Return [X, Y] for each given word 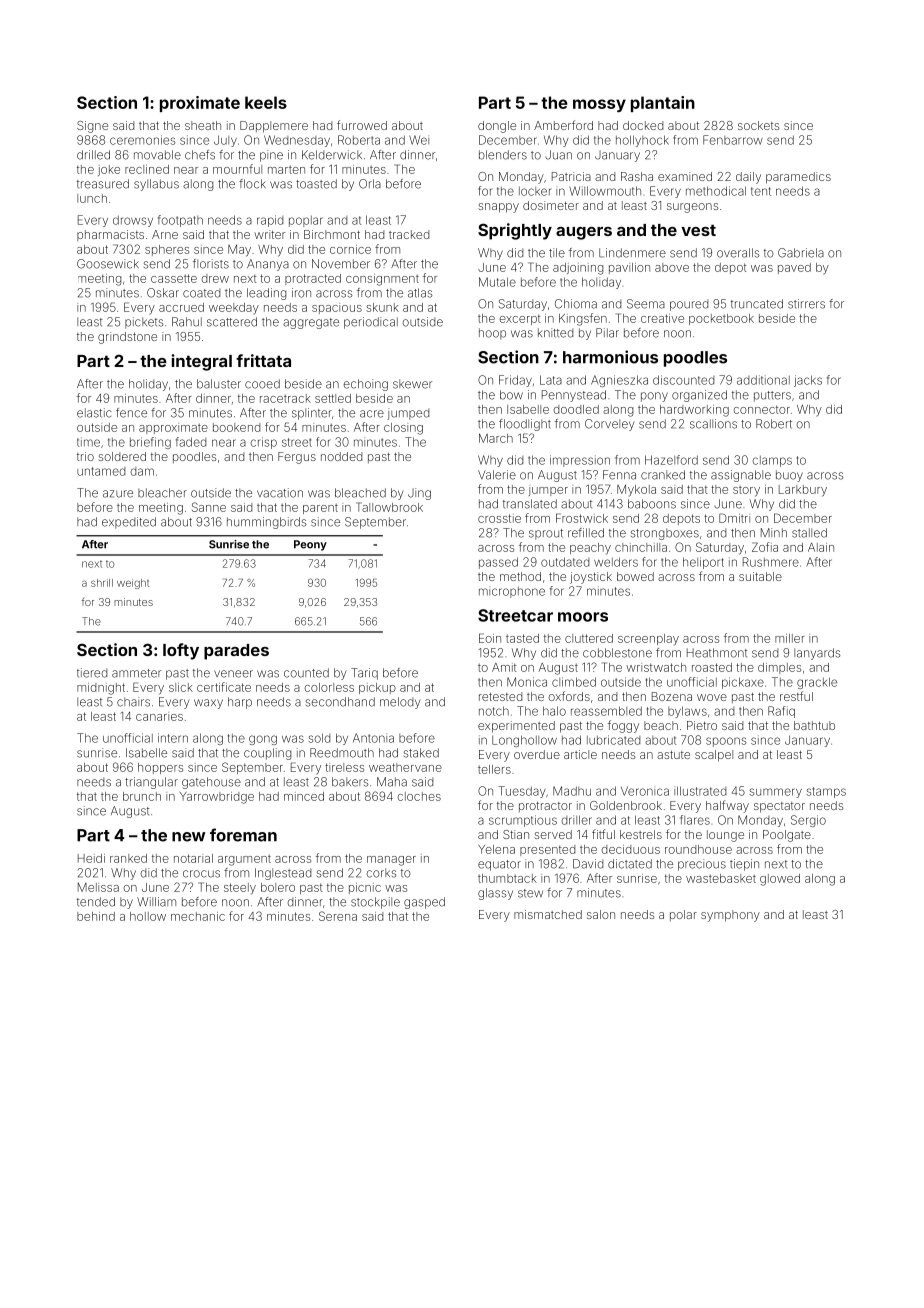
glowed [780, 880]
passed [498, 563]
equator [499, 865]
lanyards [817, 654]
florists [211, 264]
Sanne [209, 507]
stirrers [806, 304]
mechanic [198, 916]
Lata [551, 380]
